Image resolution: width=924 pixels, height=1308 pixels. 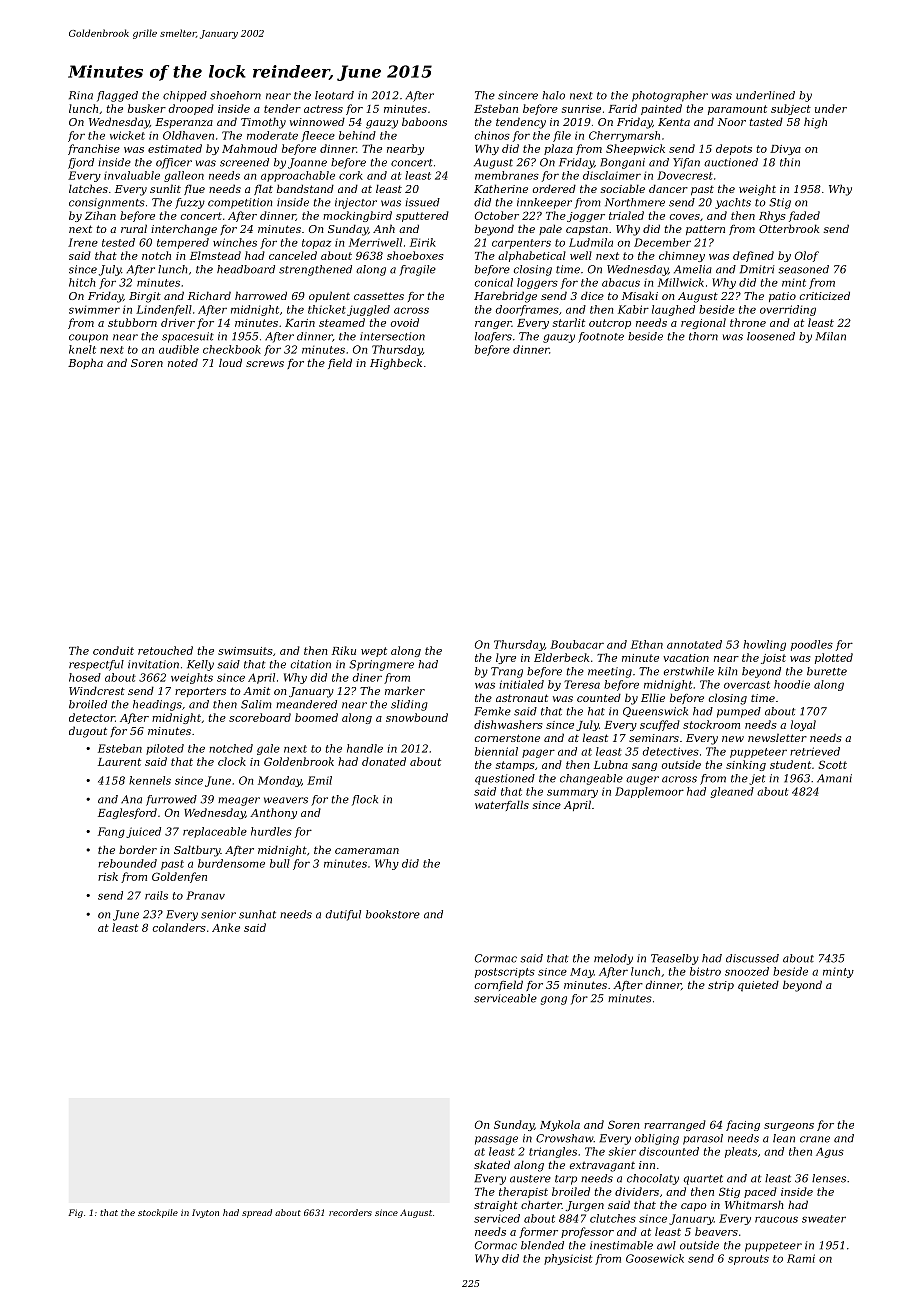 What do you see at coordinates (240, 203) in the image?
I see `competition` at bounding box center [240, 203].
